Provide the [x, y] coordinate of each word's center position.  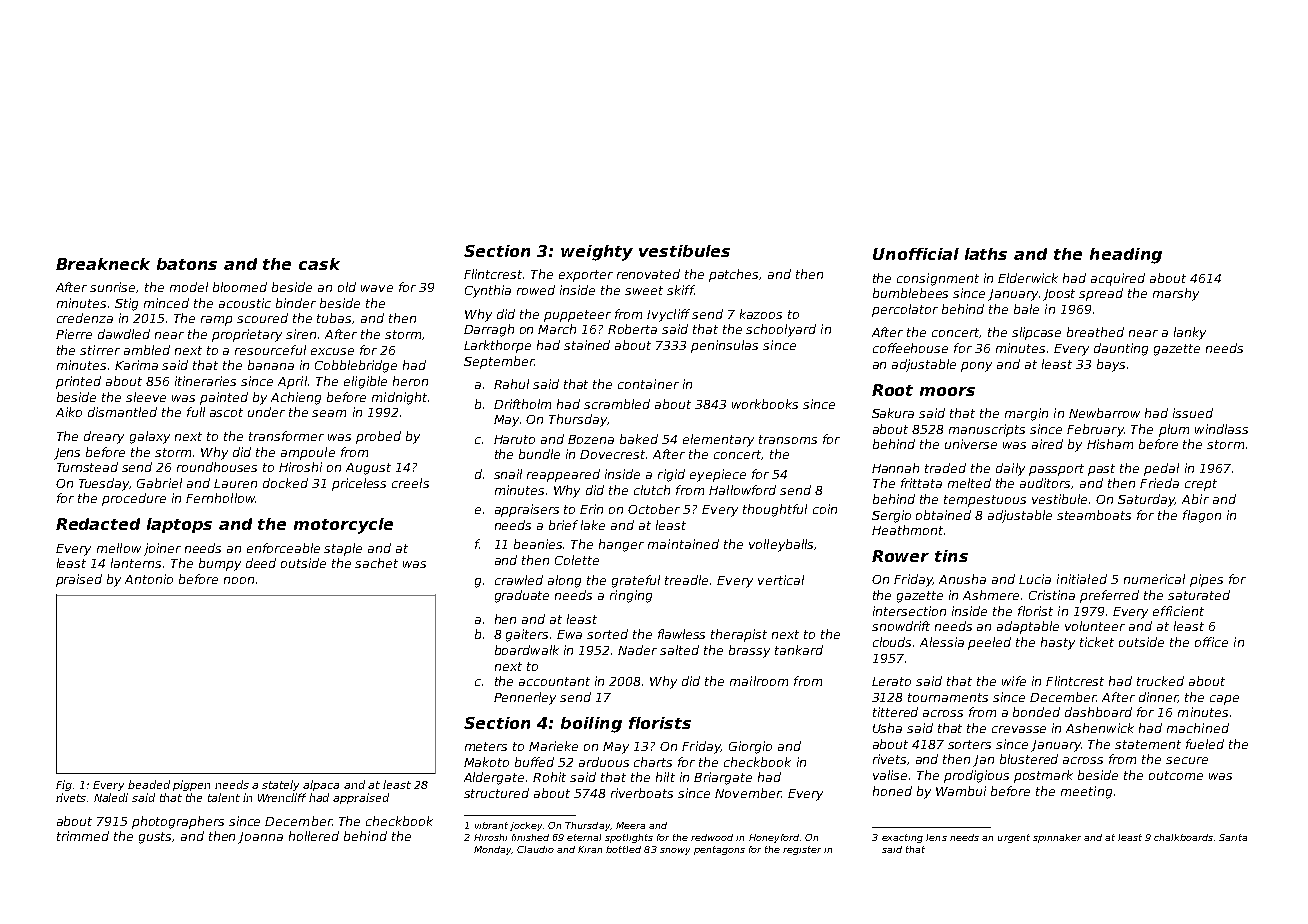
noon [239, 580]
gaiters [527, 635]
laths [986, 254]
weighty [597, 253]
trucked [1160, 681]
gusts [156, 838]
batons [187, 264]
